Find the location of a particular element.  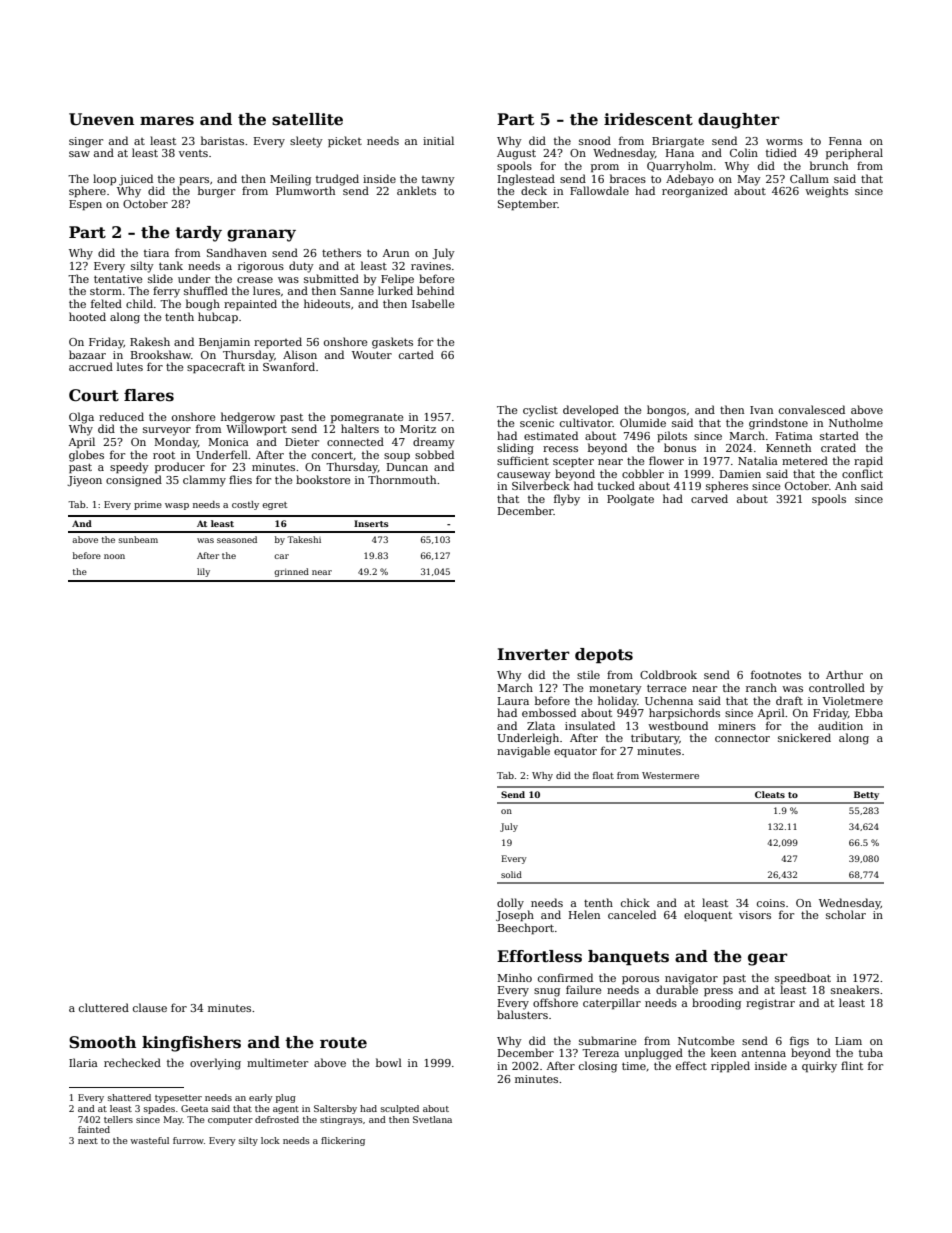

quirky is located at coordinates (819, 1067).
